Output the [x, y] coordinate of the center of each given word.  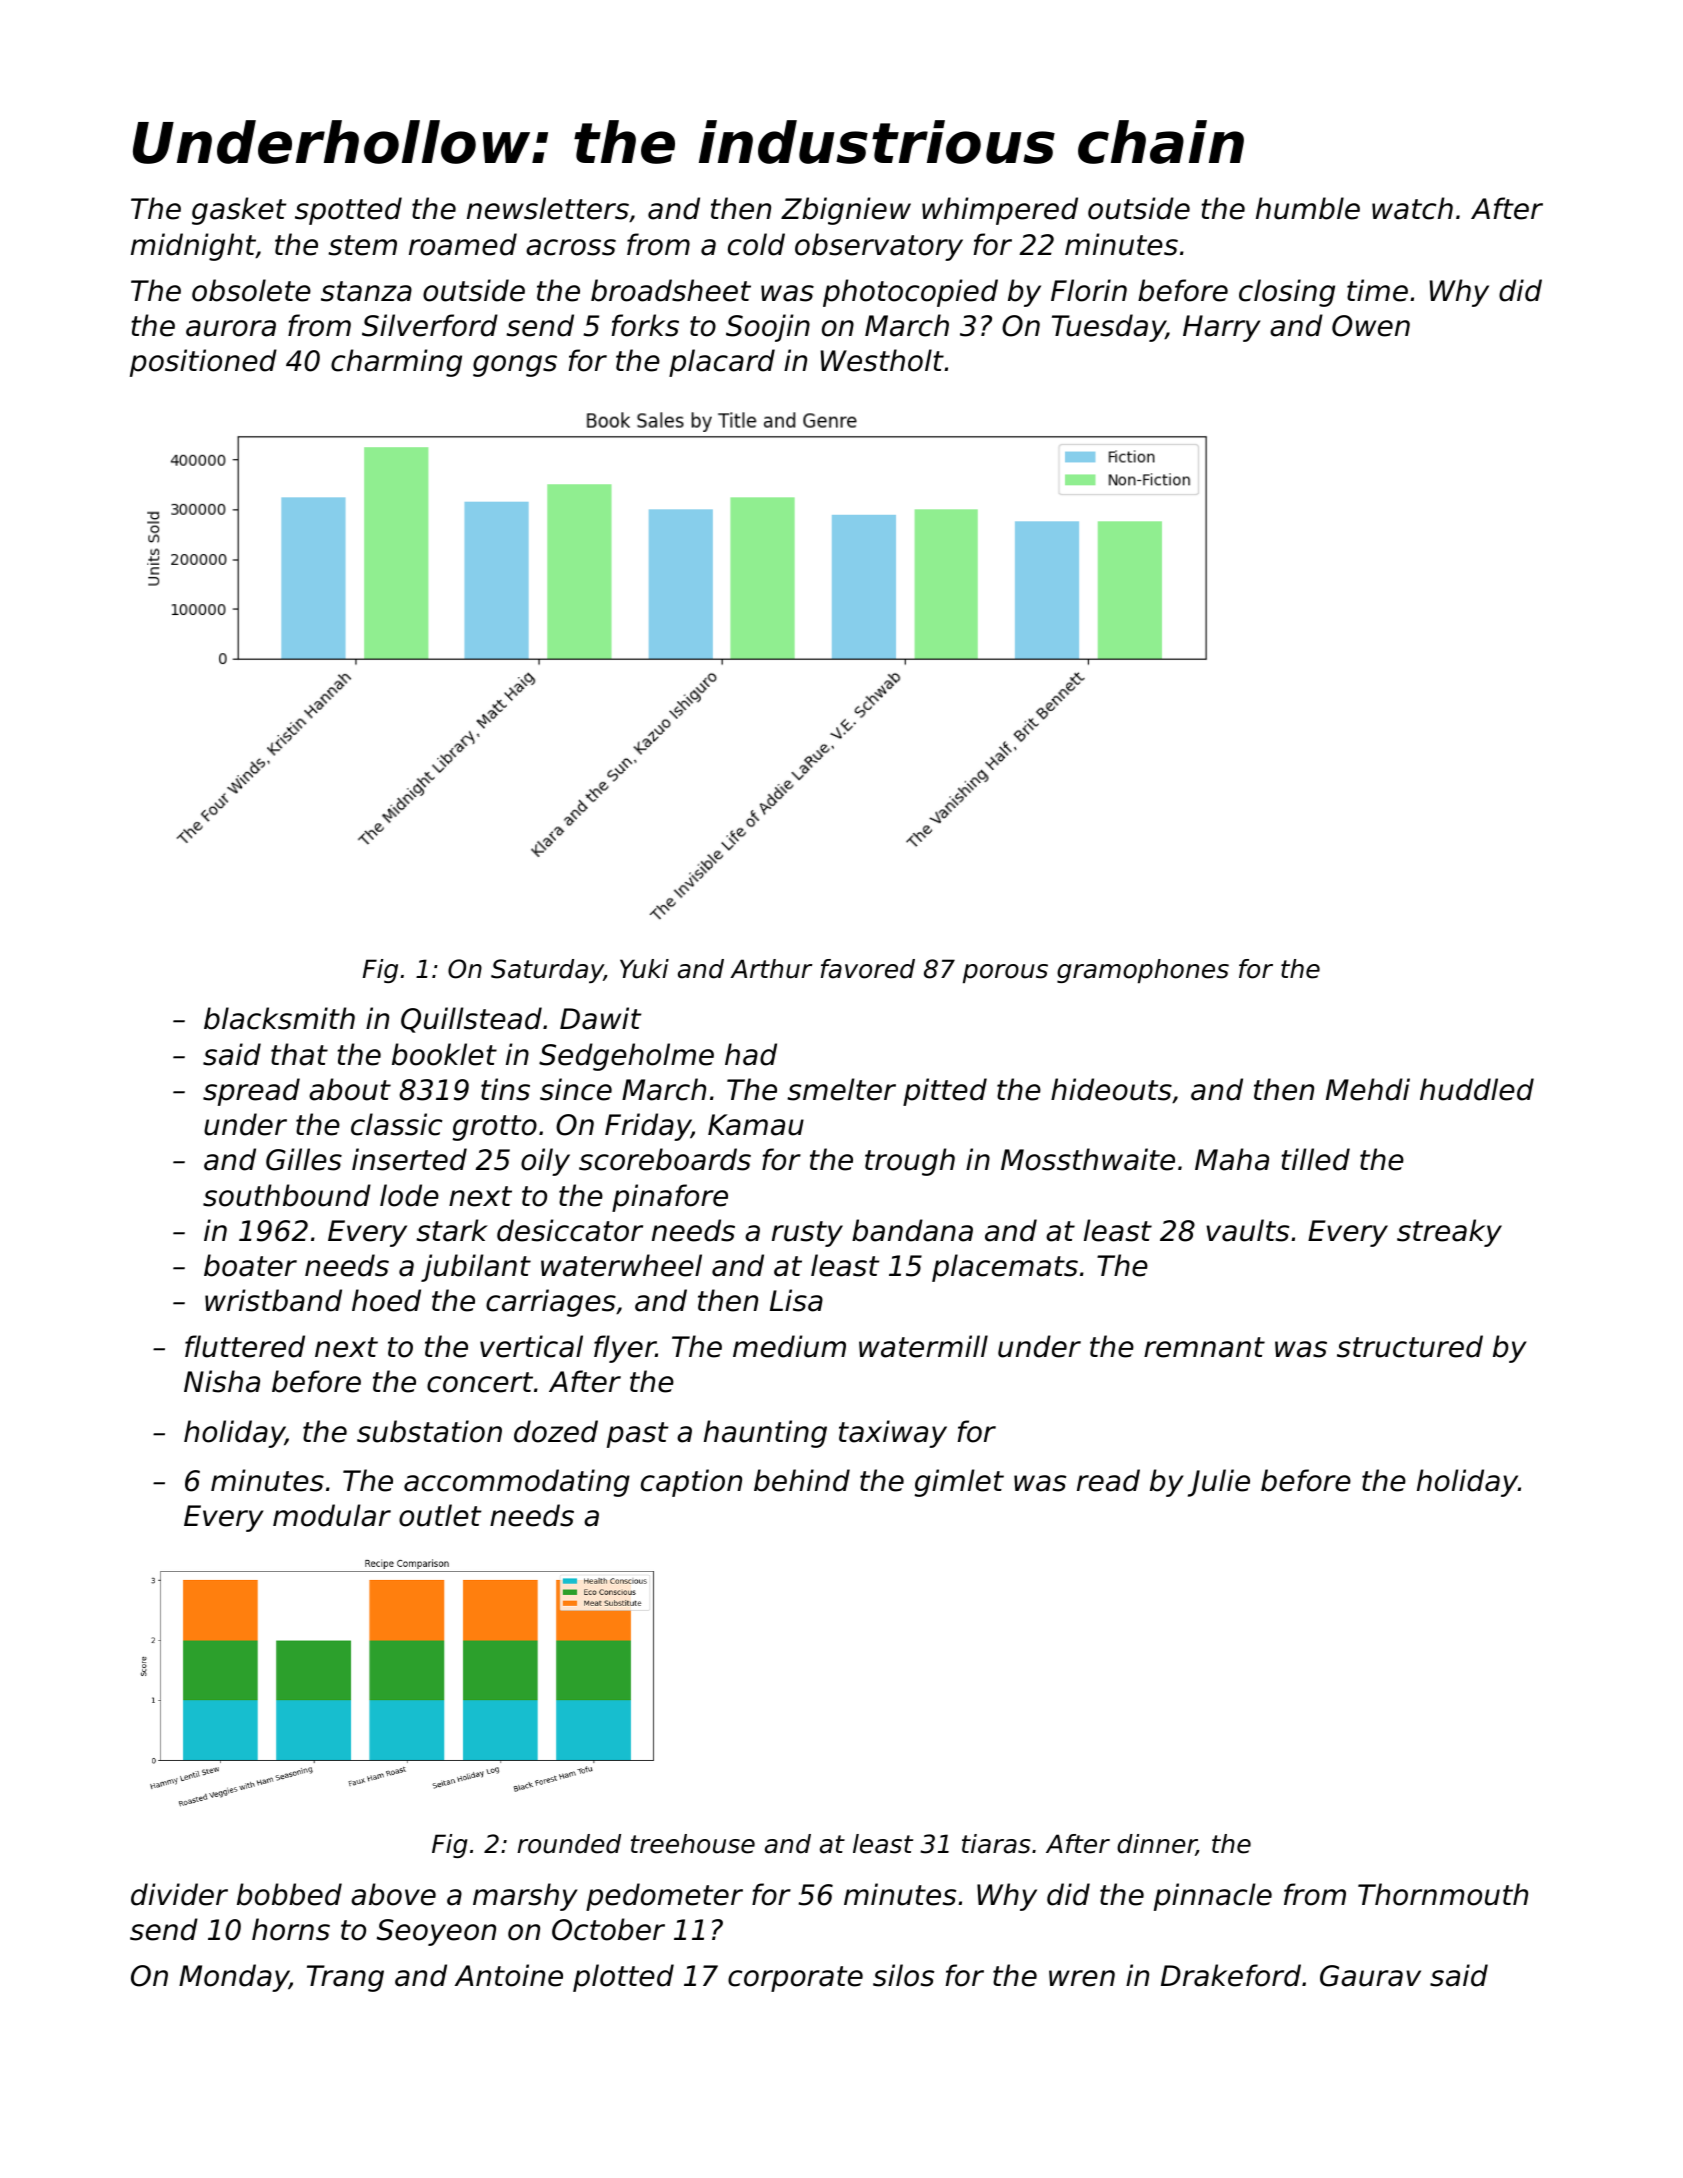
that [299, 1054]
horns [291, 1929]
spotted [348, 211]
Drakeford [1231, 1975]
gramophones [1143, 971]
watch [1412, 208]
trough [910, 1162]
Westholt [882, 360]
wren [1082, 1978]
